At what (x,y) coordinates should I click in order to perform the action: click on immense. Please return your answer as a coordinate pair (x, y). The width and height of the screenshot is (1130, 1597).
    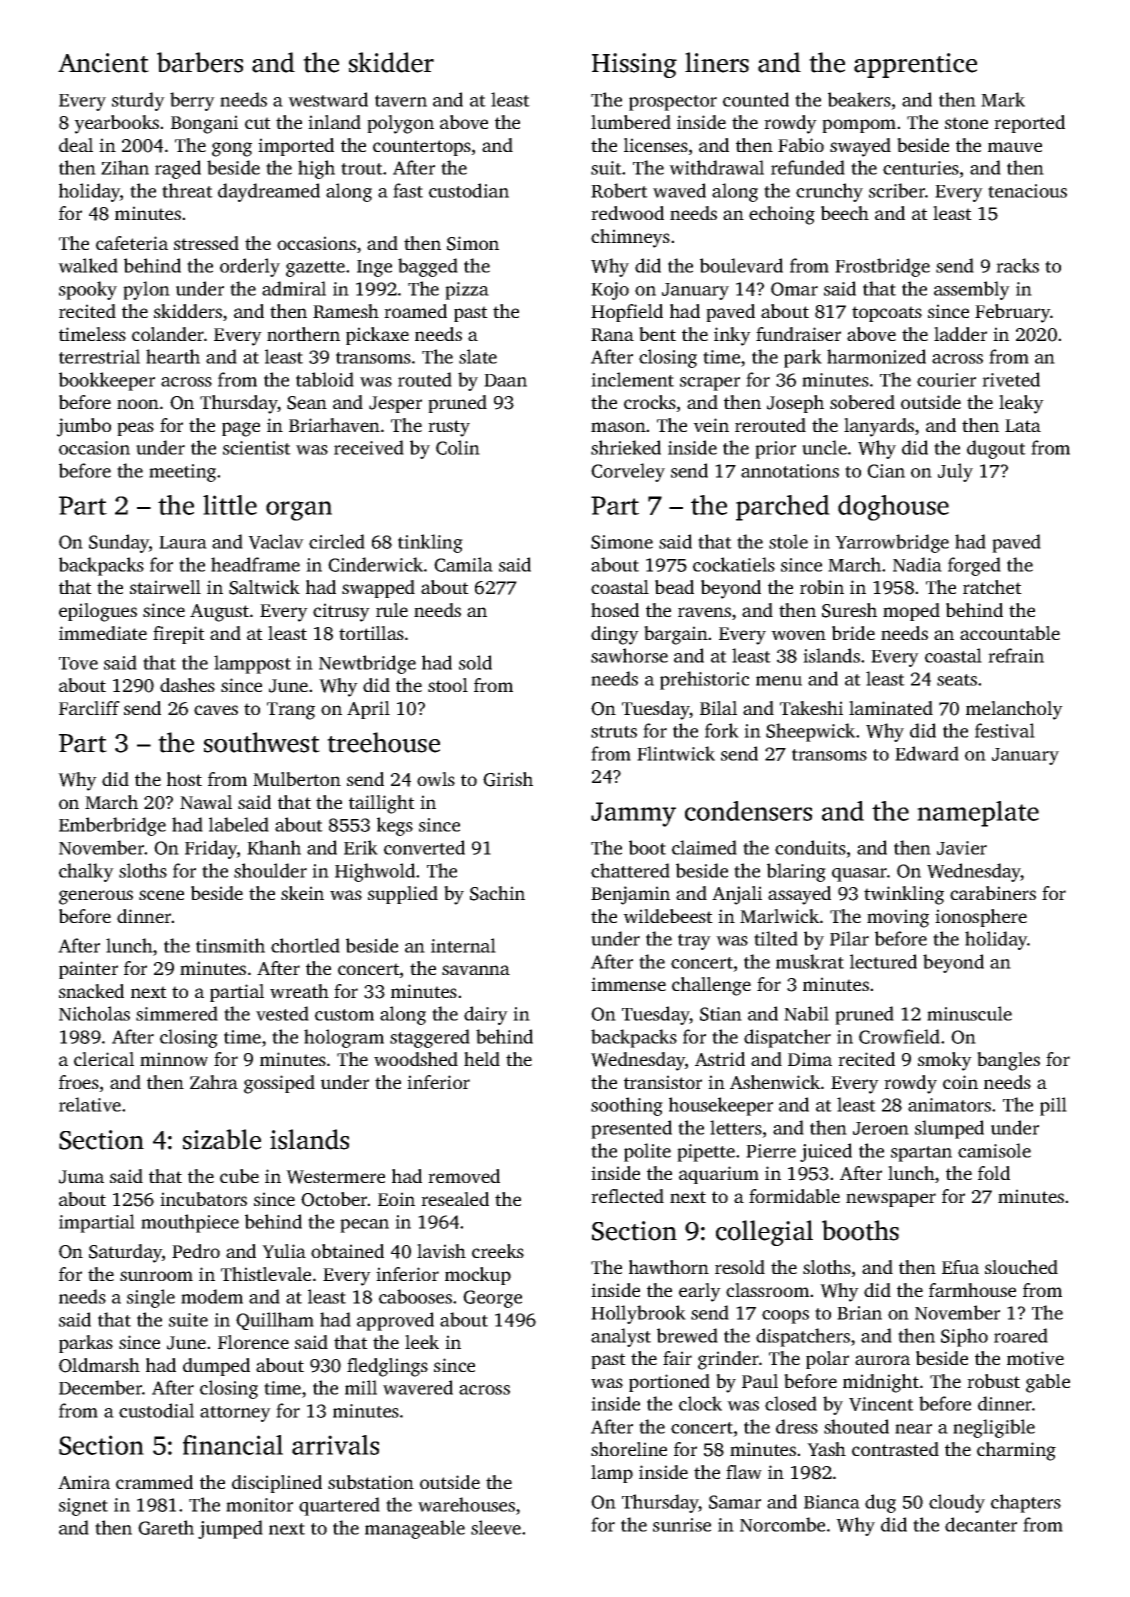
    Looking at the image, I should click on (628, 984).
